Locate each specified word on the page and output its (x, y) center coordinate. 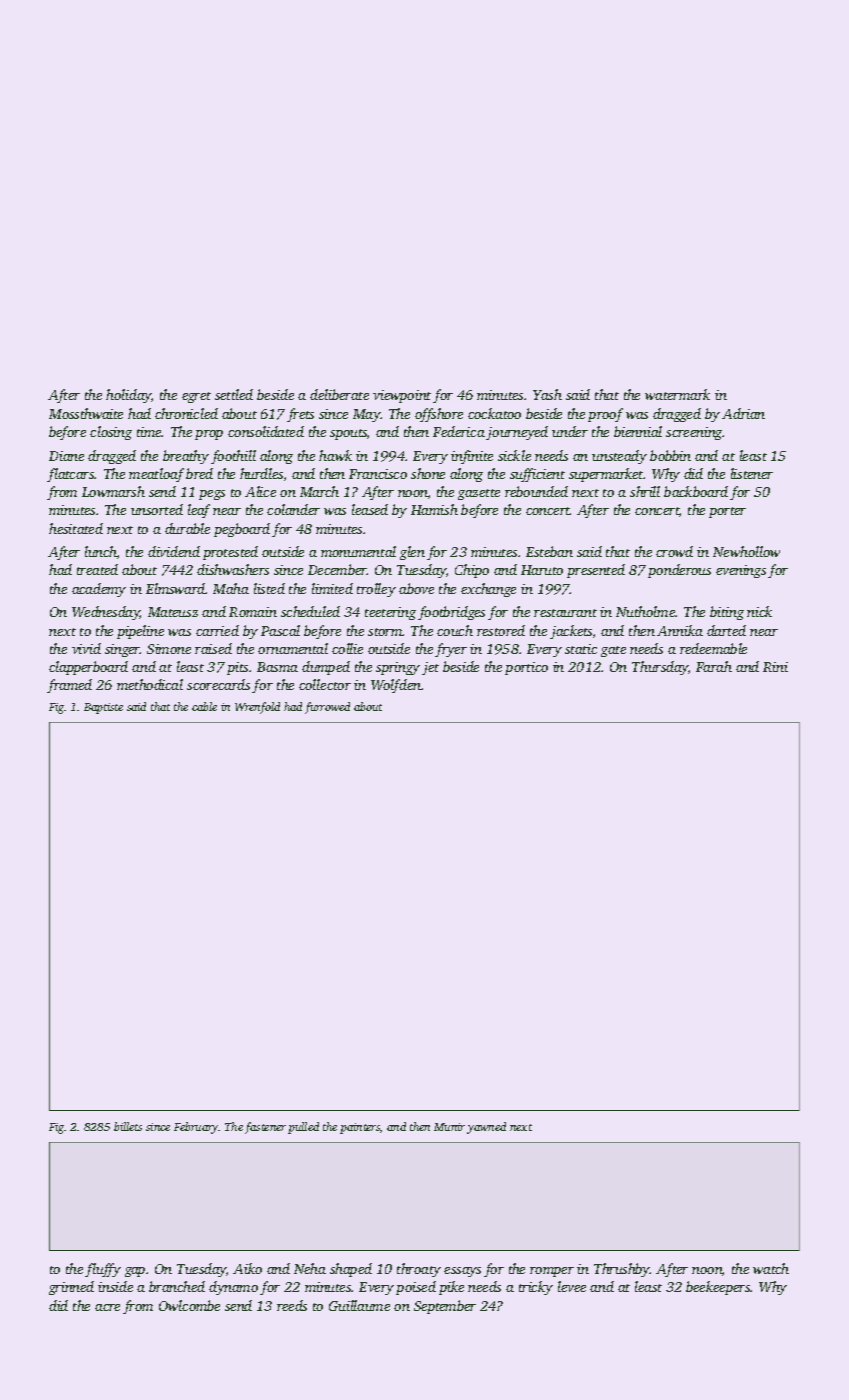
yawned (486, 1128)
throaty (419, 1270)
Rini (775, 667)
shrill (645, 491)
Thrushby (622, 1270)
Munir (449, 1127)
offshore (439, 415)
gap (135, 1272)
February (196, 1128)
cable (204, 706)
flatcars (71, 475)
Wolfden (396, 686)
